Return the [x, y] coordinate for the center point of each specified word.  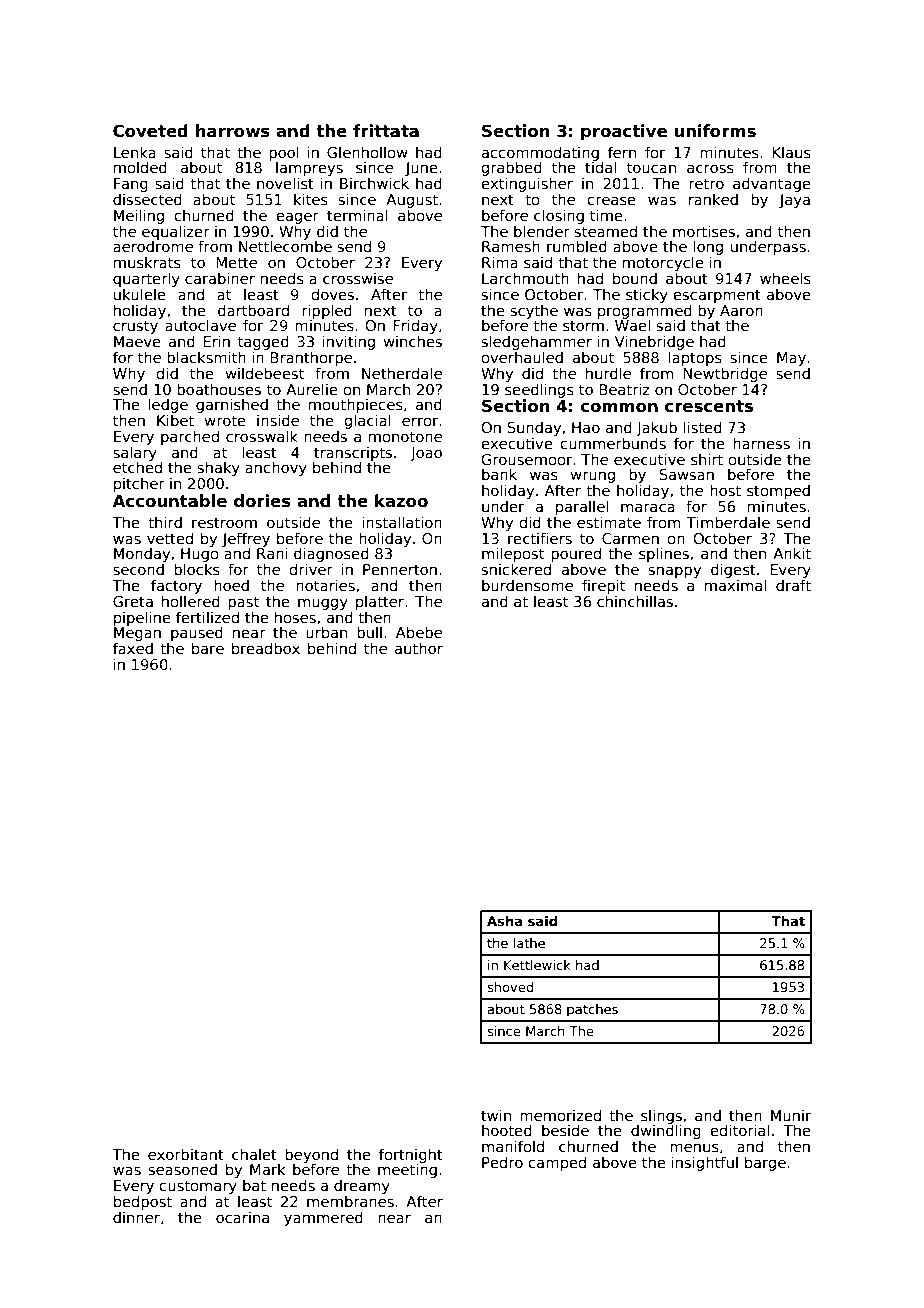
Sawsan [686, 474]
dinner [136, 1217]
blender [542, 231]
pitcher [139, 485]
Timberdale [728, 522]
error [420, 421]
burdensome [527, 585]
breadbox [266, 648]
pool [284, 153]
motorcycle [663, 263]
